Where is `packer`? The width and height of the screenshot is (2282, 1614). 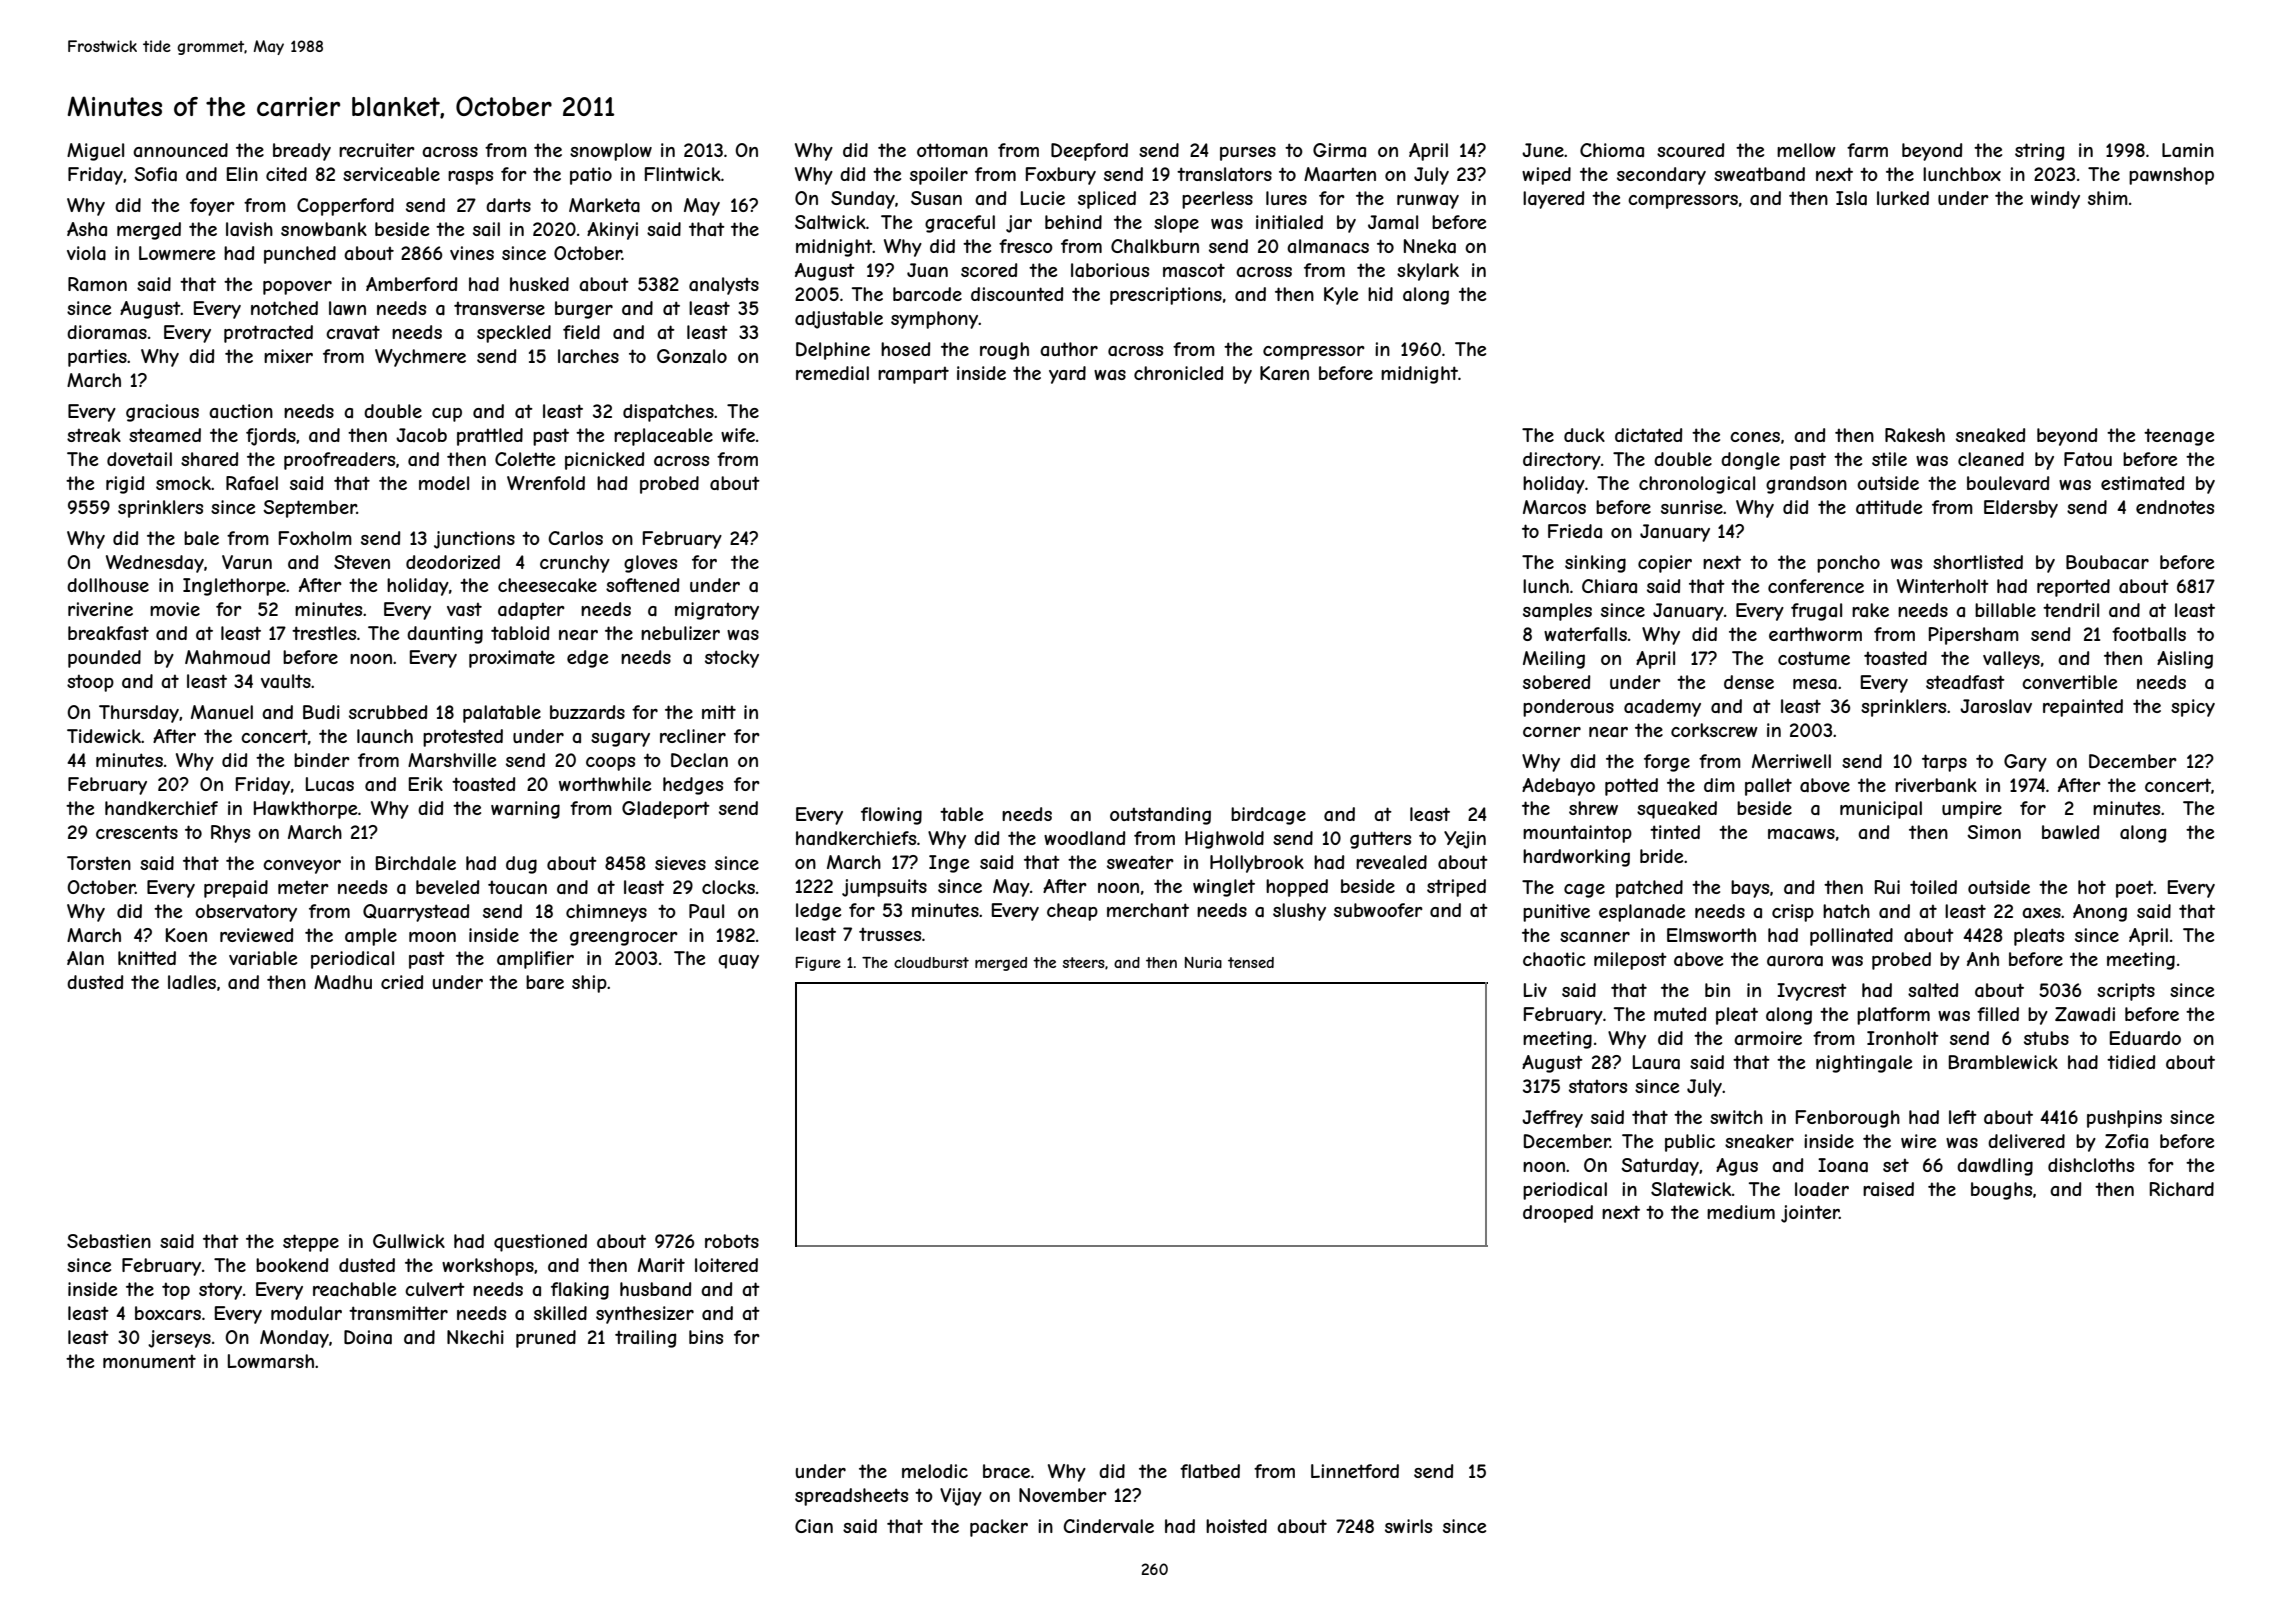 packer is located at coordinates (999, 1528).
